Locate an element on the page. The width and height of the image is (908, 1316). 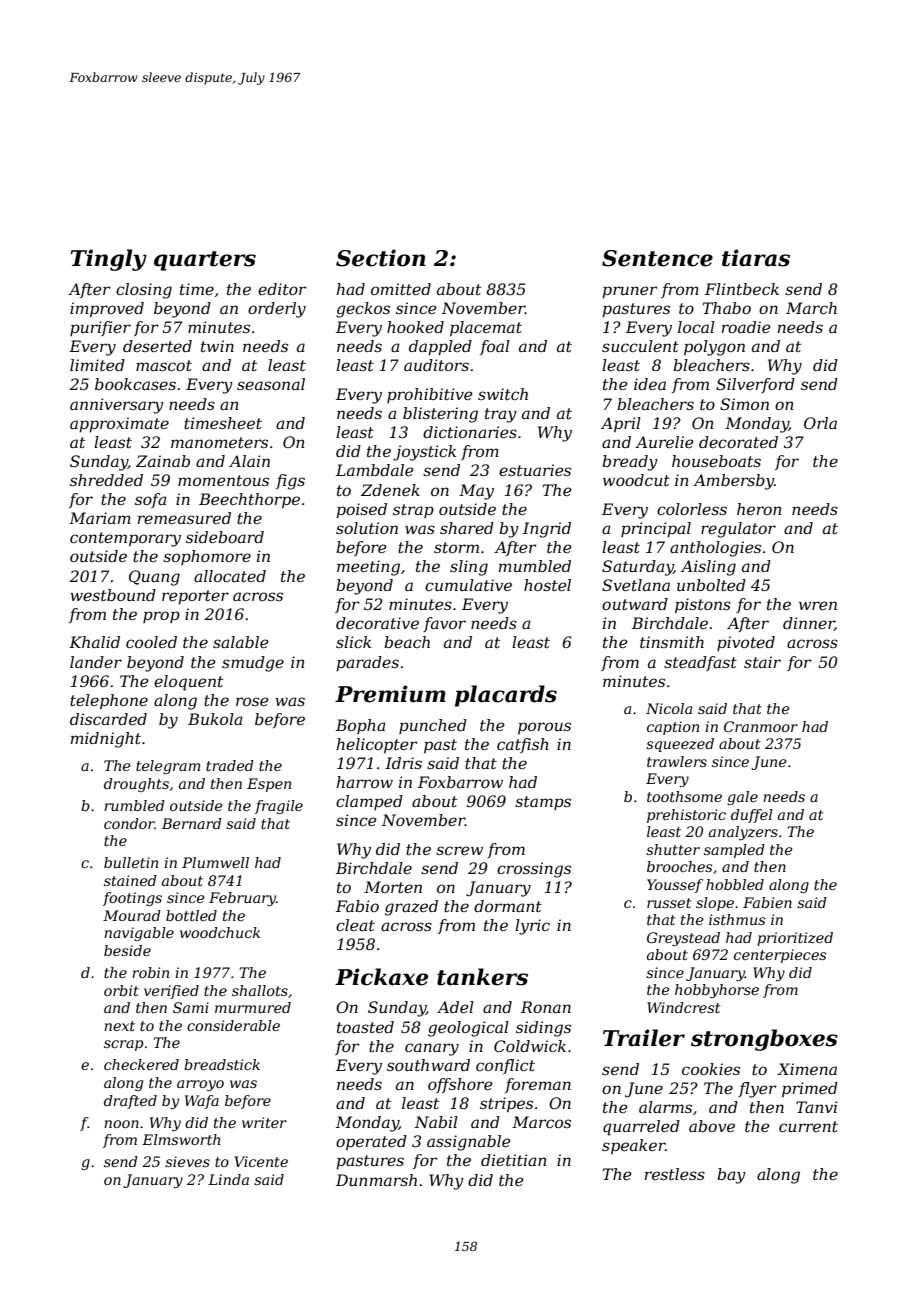
strongboxes is located at coordinates (764, 1040).
